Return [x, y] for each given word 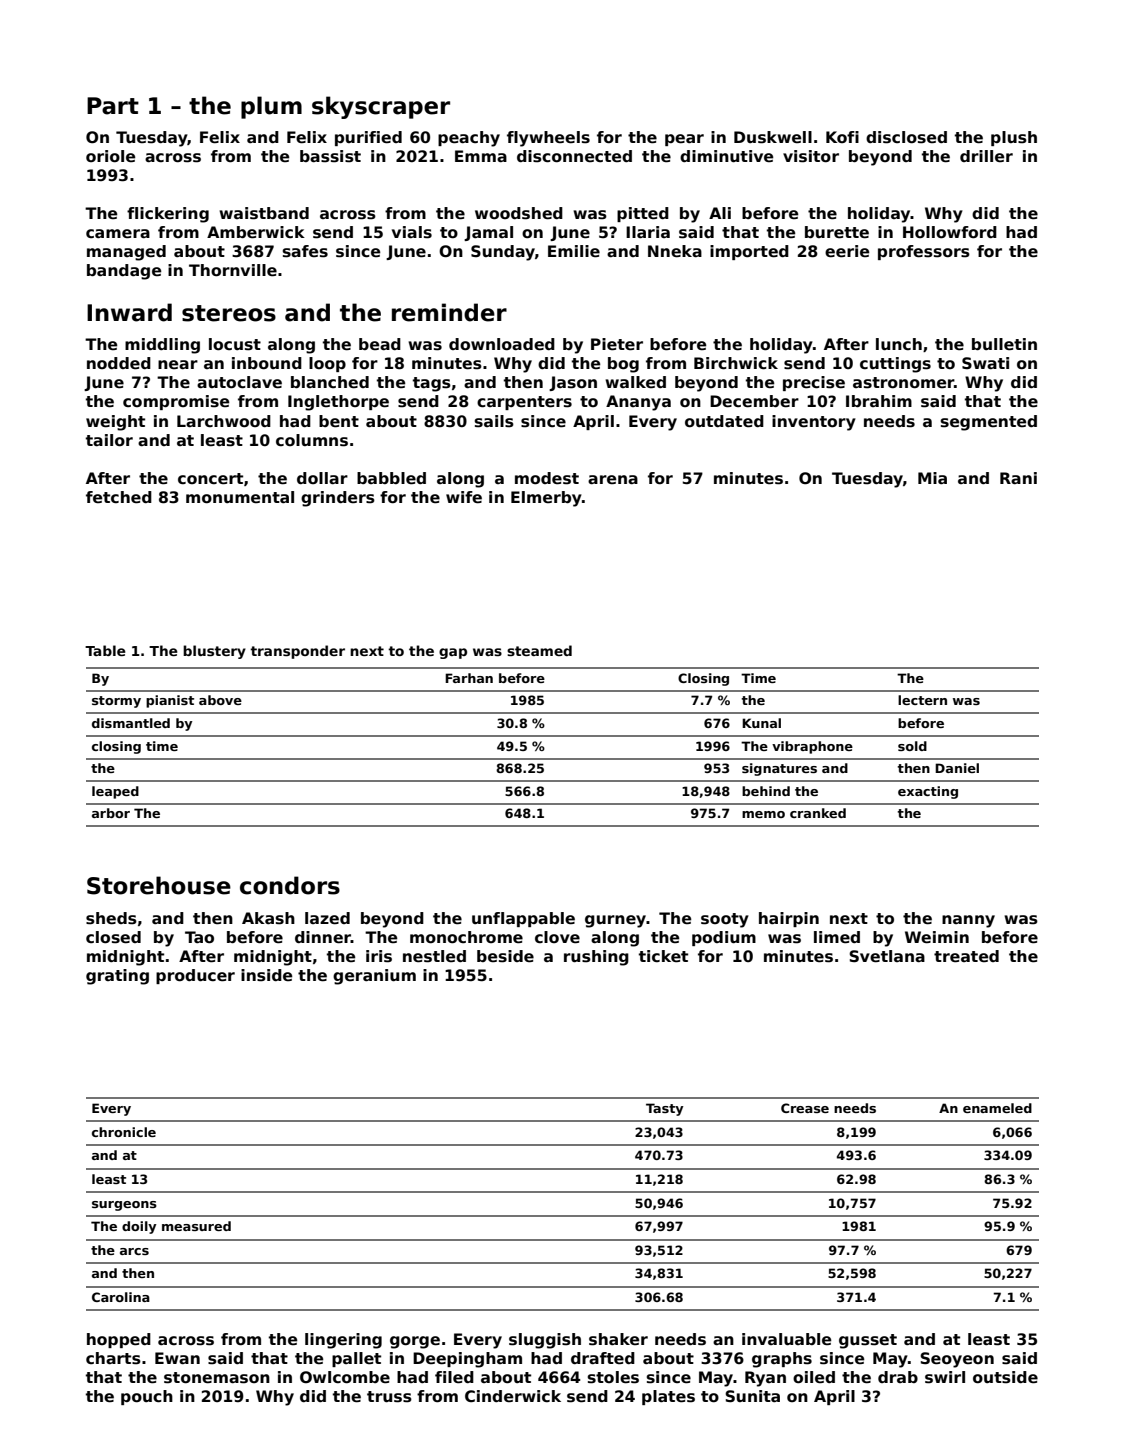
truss [389, 1397]
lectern [922, 700]
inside [266, 975]
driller [986, 156]
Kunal [761, 723]
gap [453, 653]
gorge [415, 1342]
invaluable [786, 1339]
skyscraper [381, 107]
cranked [818, 813]
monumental [240, 497]
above [220, 700]
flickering [168, 215]
